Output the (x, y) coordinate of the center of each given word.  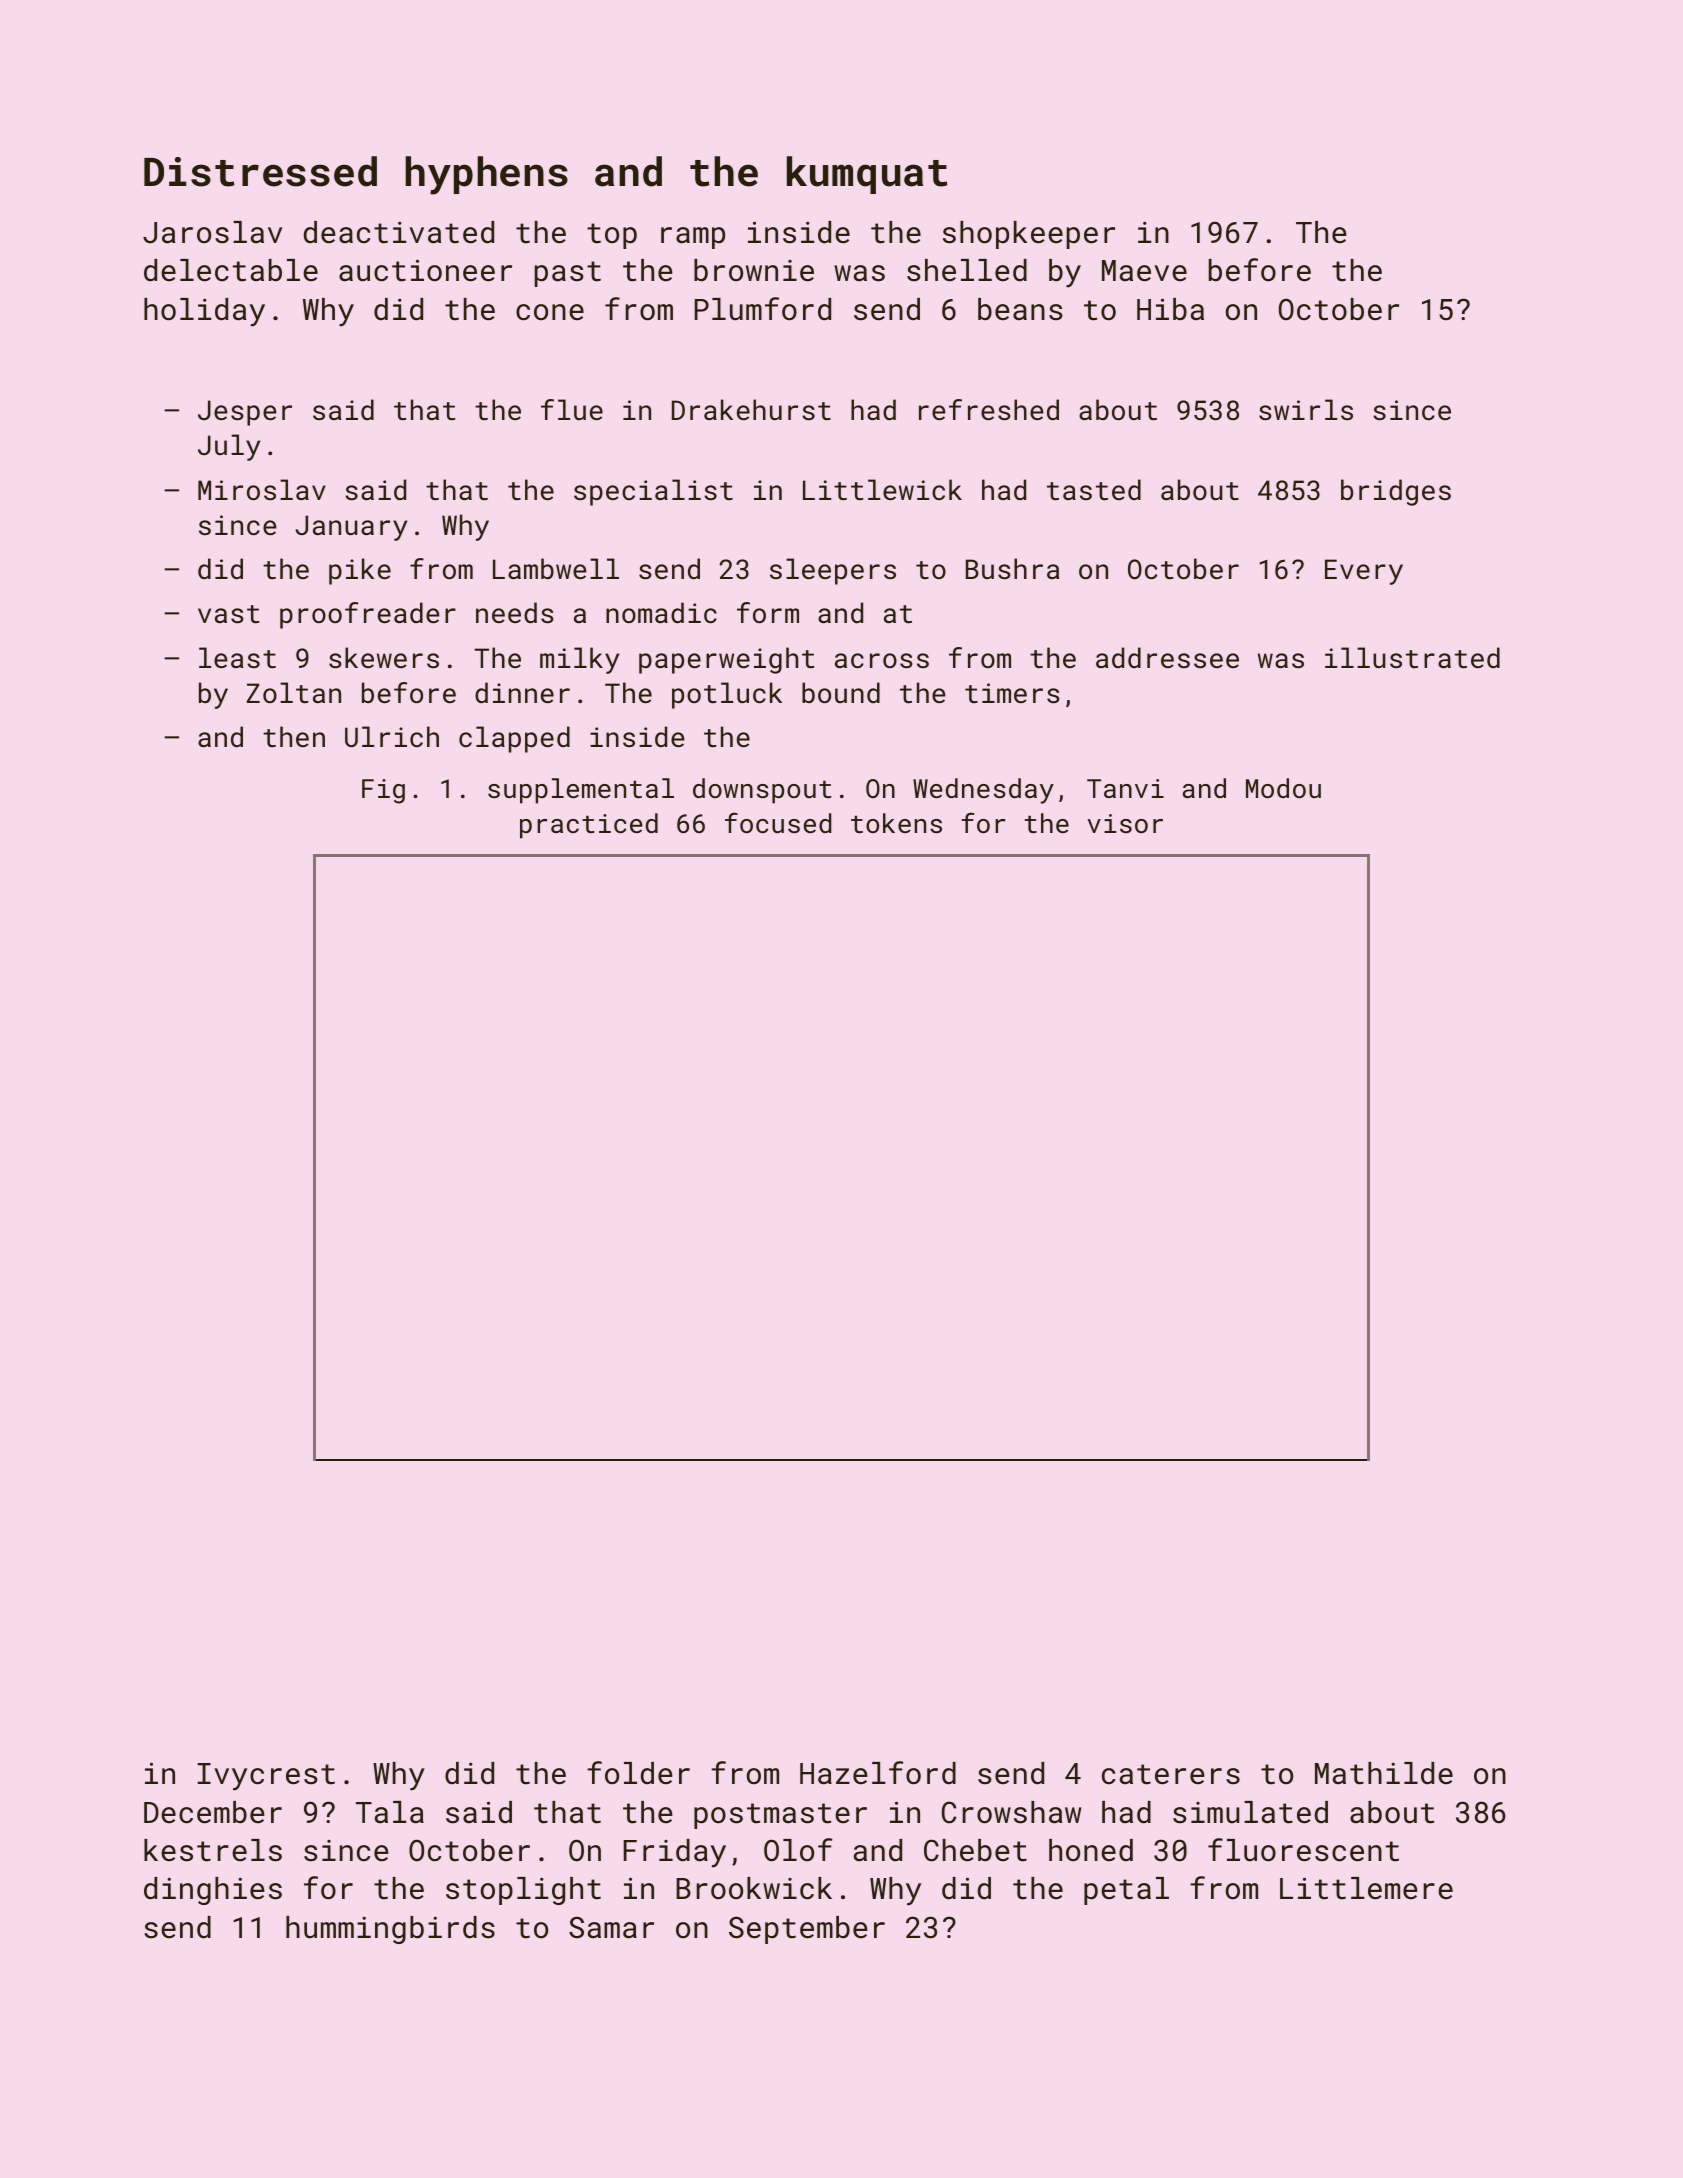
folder (638, 1773)
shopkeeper (1029, 235)
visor (1125, 823)
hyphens (486, 175)
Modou (1283, 788)
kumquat (867, 175)
